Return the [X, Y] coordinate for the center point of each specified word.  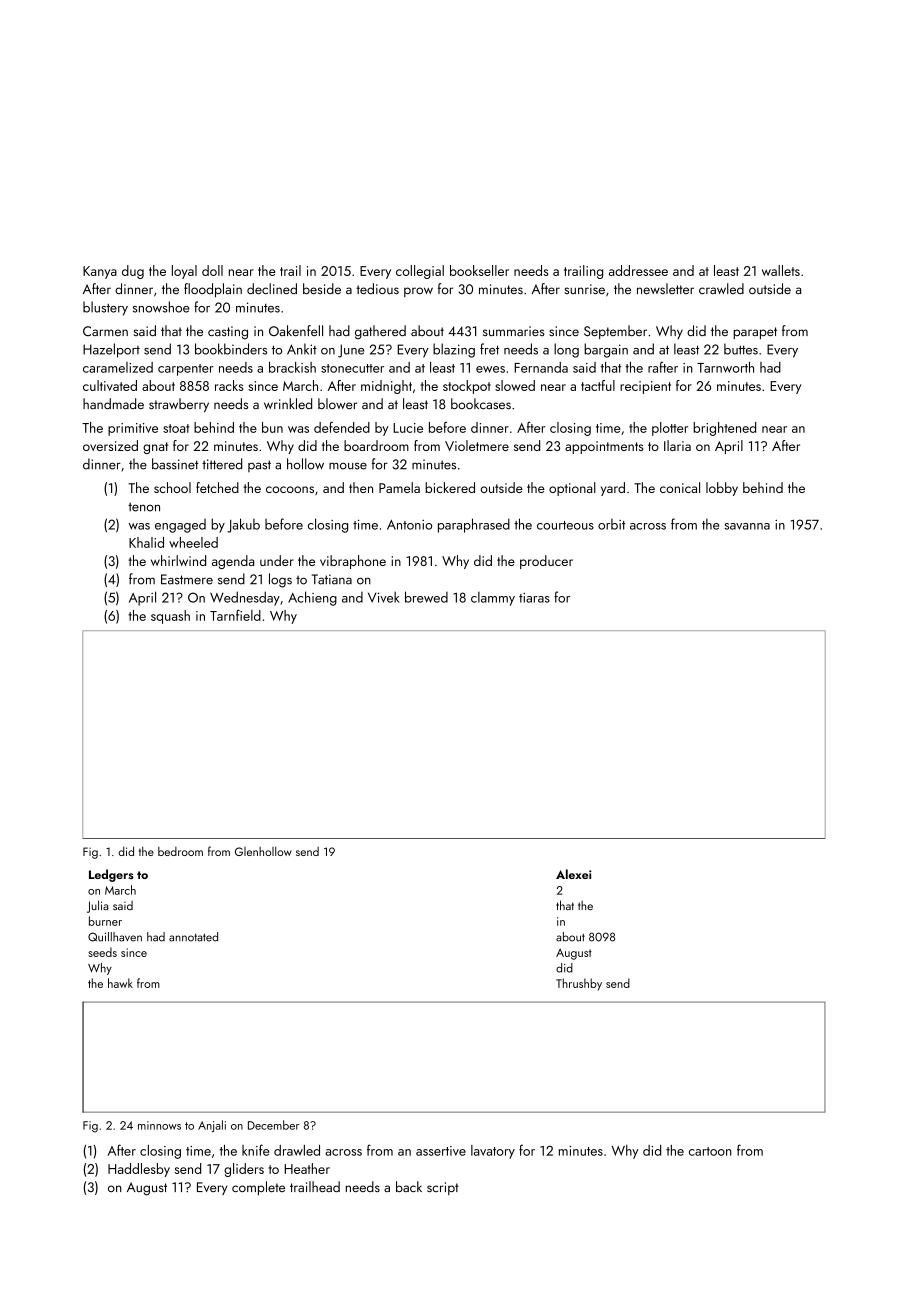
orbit [611, 524]
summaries [514, 331]
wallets [781, 270]
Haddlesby [139, 1170]
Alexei [574, 874]
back [409, 1186]
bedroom [180, 851]
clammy [493, 598]
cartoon [710, 1151]
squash [170, 617]
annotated [193, 937]
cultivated [110, 385]
